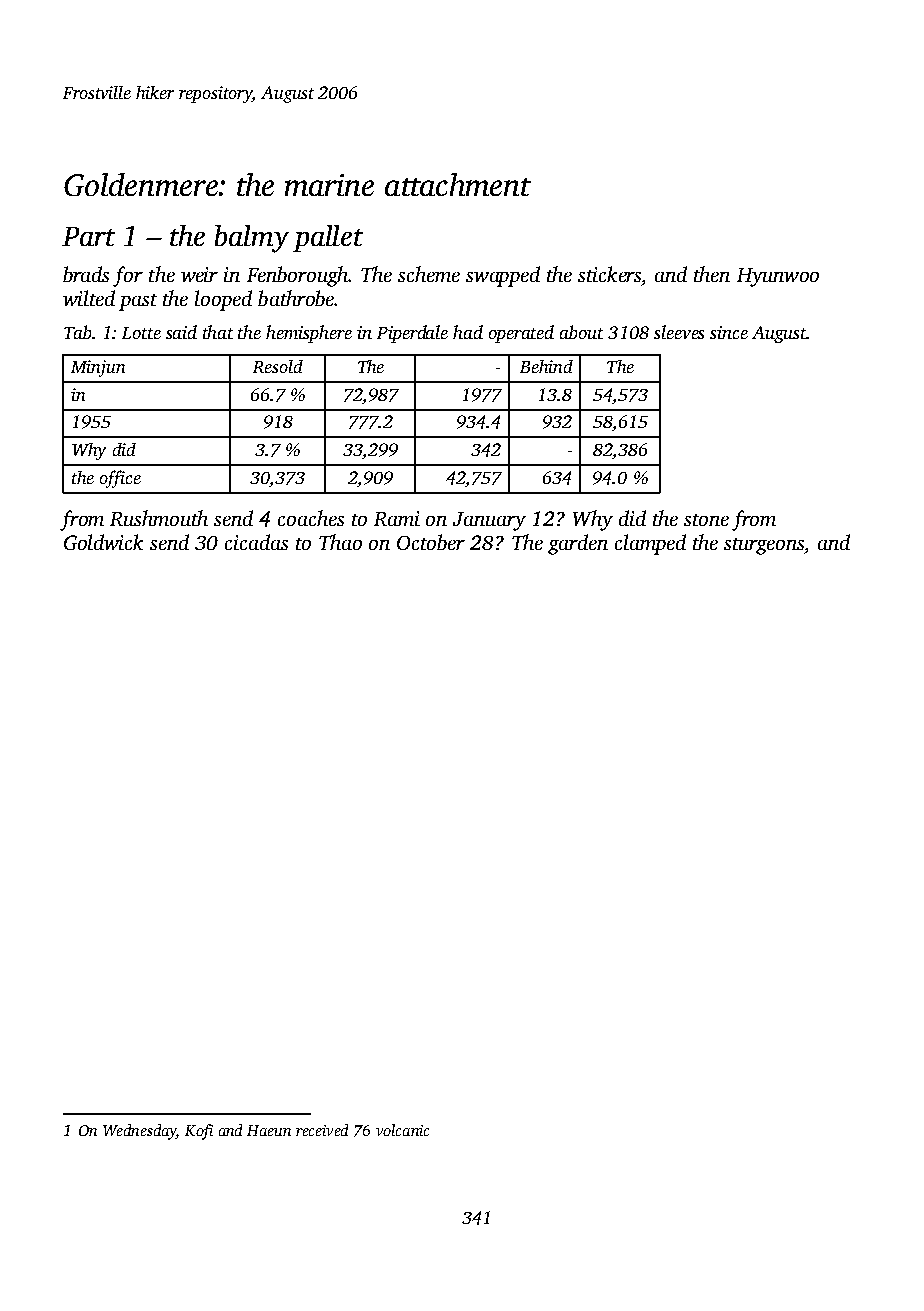  I want to click on Goldwick, so click(103, 542).
